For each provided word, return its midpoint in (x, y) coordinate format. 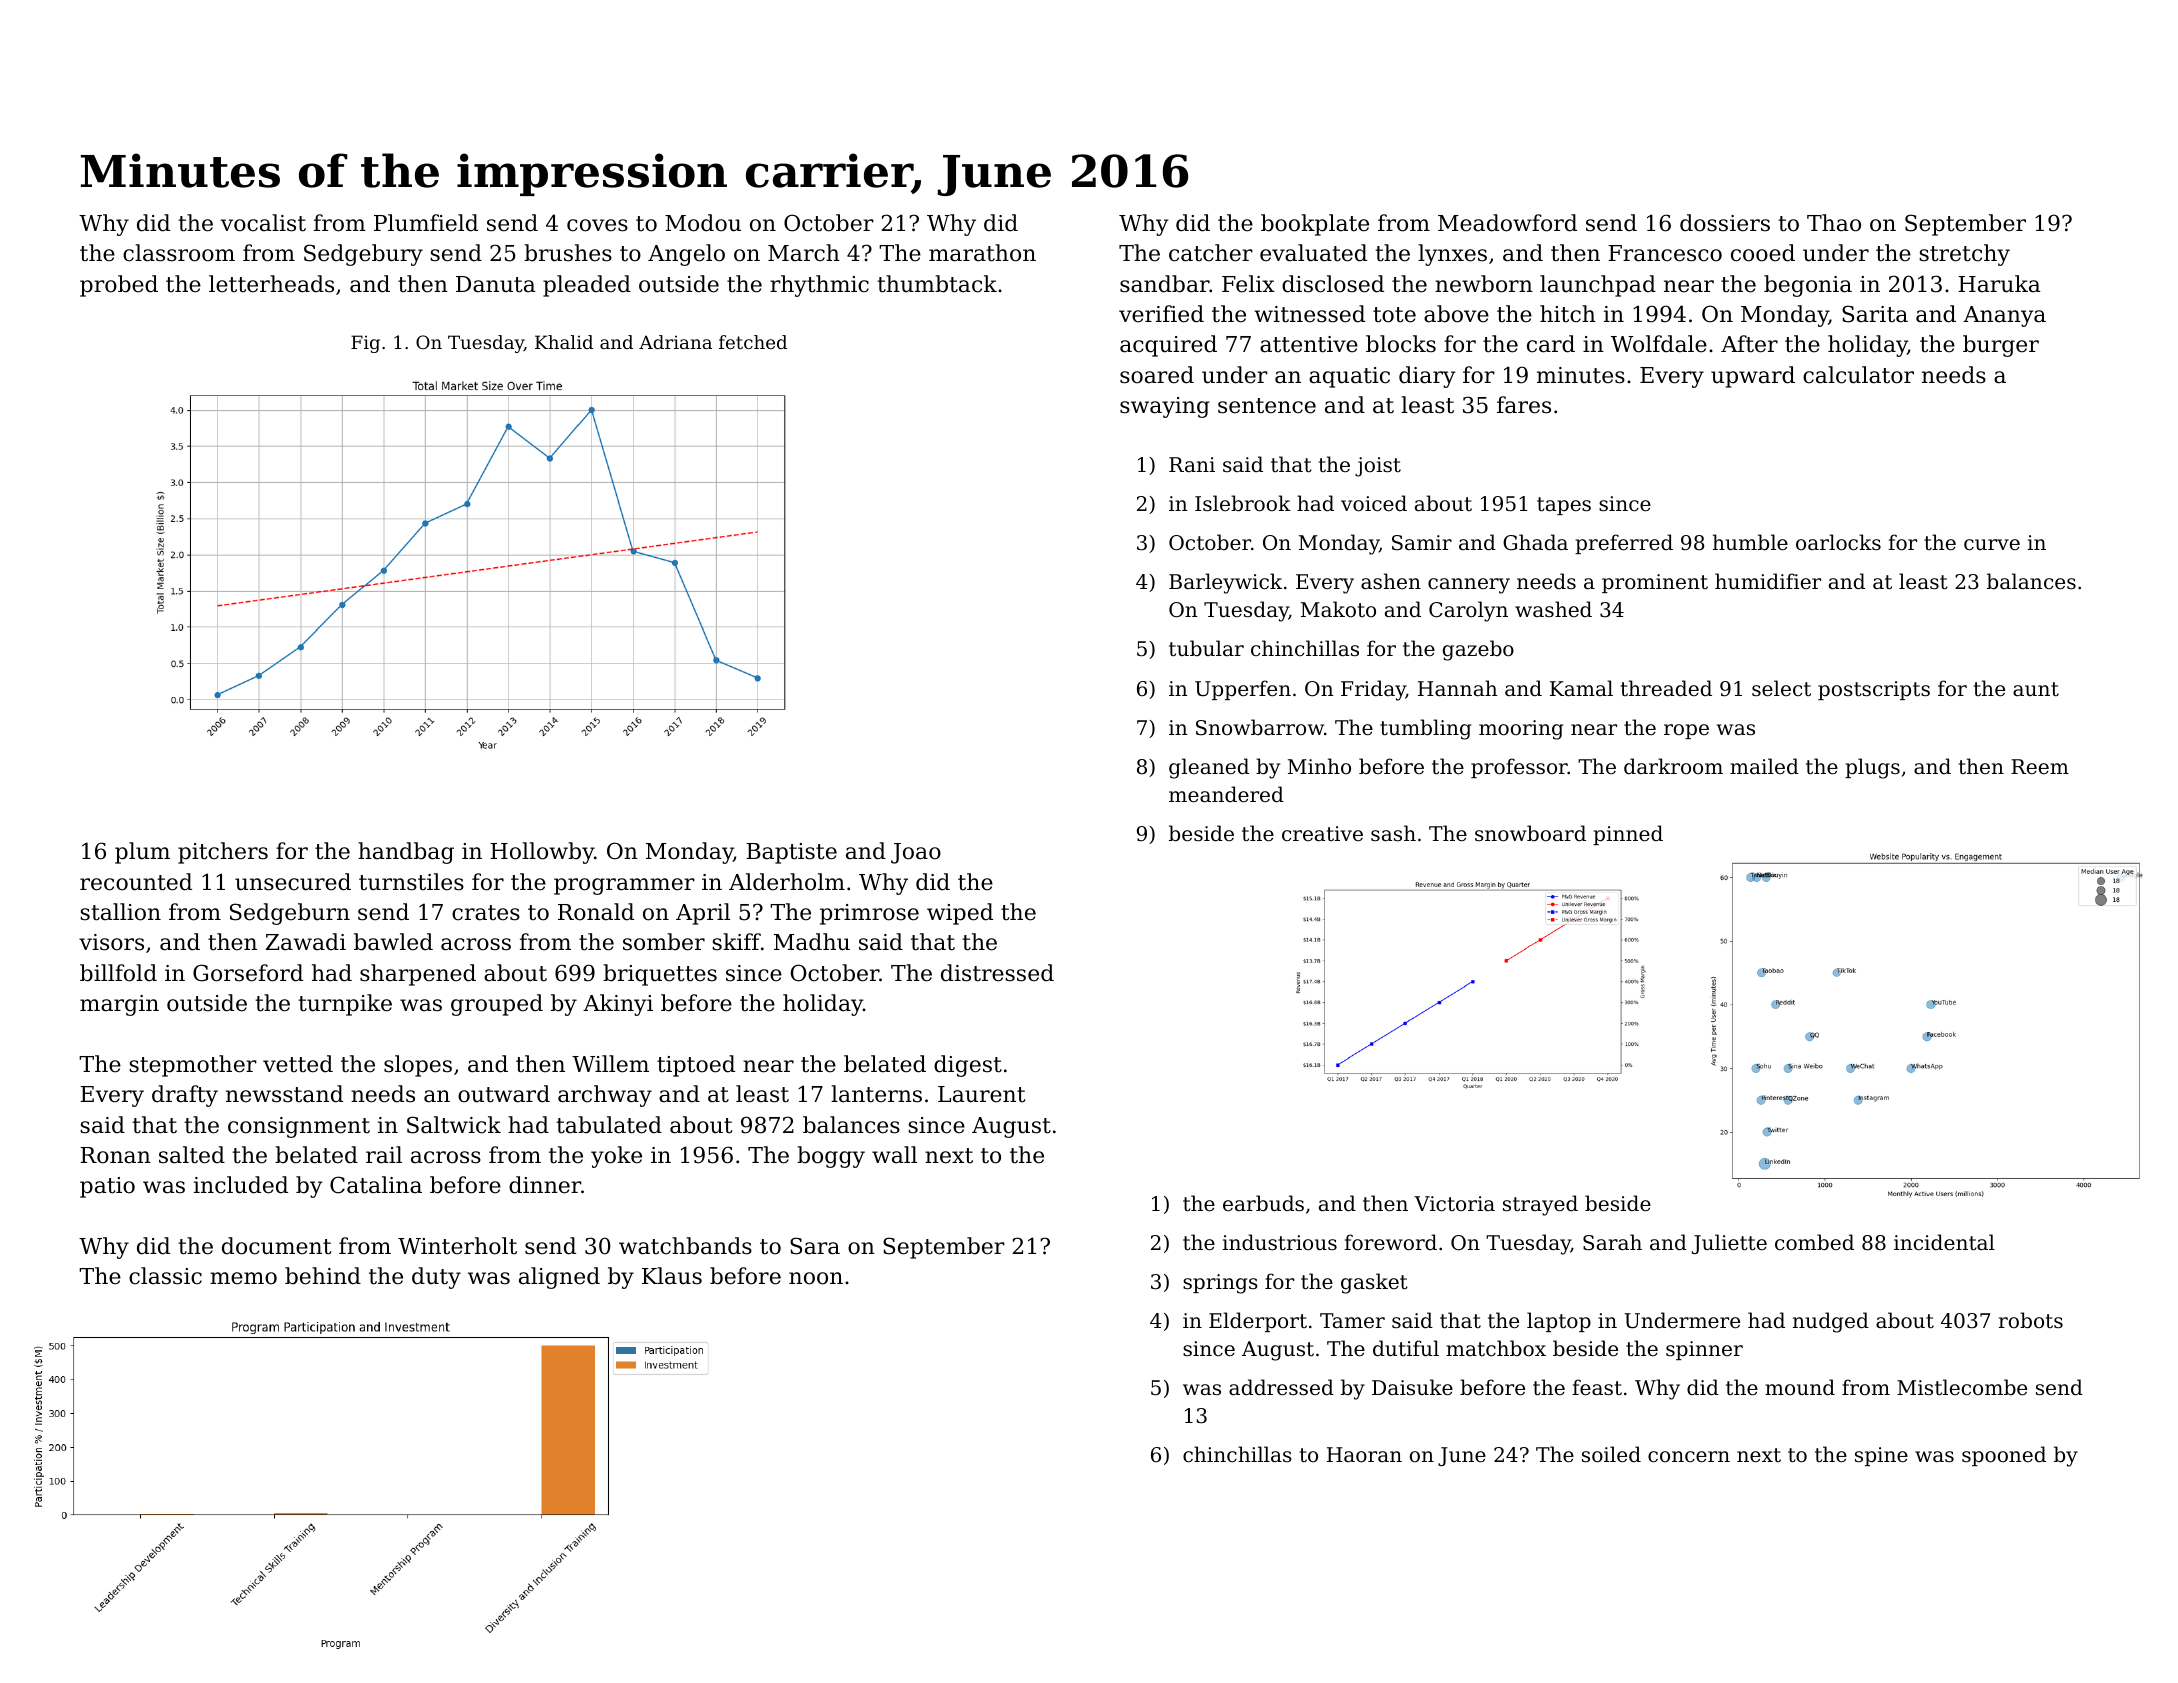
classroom (179, 253)
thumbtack (937, 284)
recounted (136, 882)
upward (1753, 377)
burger (2001, 346)
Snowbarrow (1260, 727)
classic (165, 1276)
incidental (1944, 1242)
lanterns (876, 1094)
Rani (1192, 464)
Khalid (564, 342)
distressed (997, 973)
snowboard (1530, 833)
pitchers (223, 853)
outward (504, 1094)
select (1781, 688)
